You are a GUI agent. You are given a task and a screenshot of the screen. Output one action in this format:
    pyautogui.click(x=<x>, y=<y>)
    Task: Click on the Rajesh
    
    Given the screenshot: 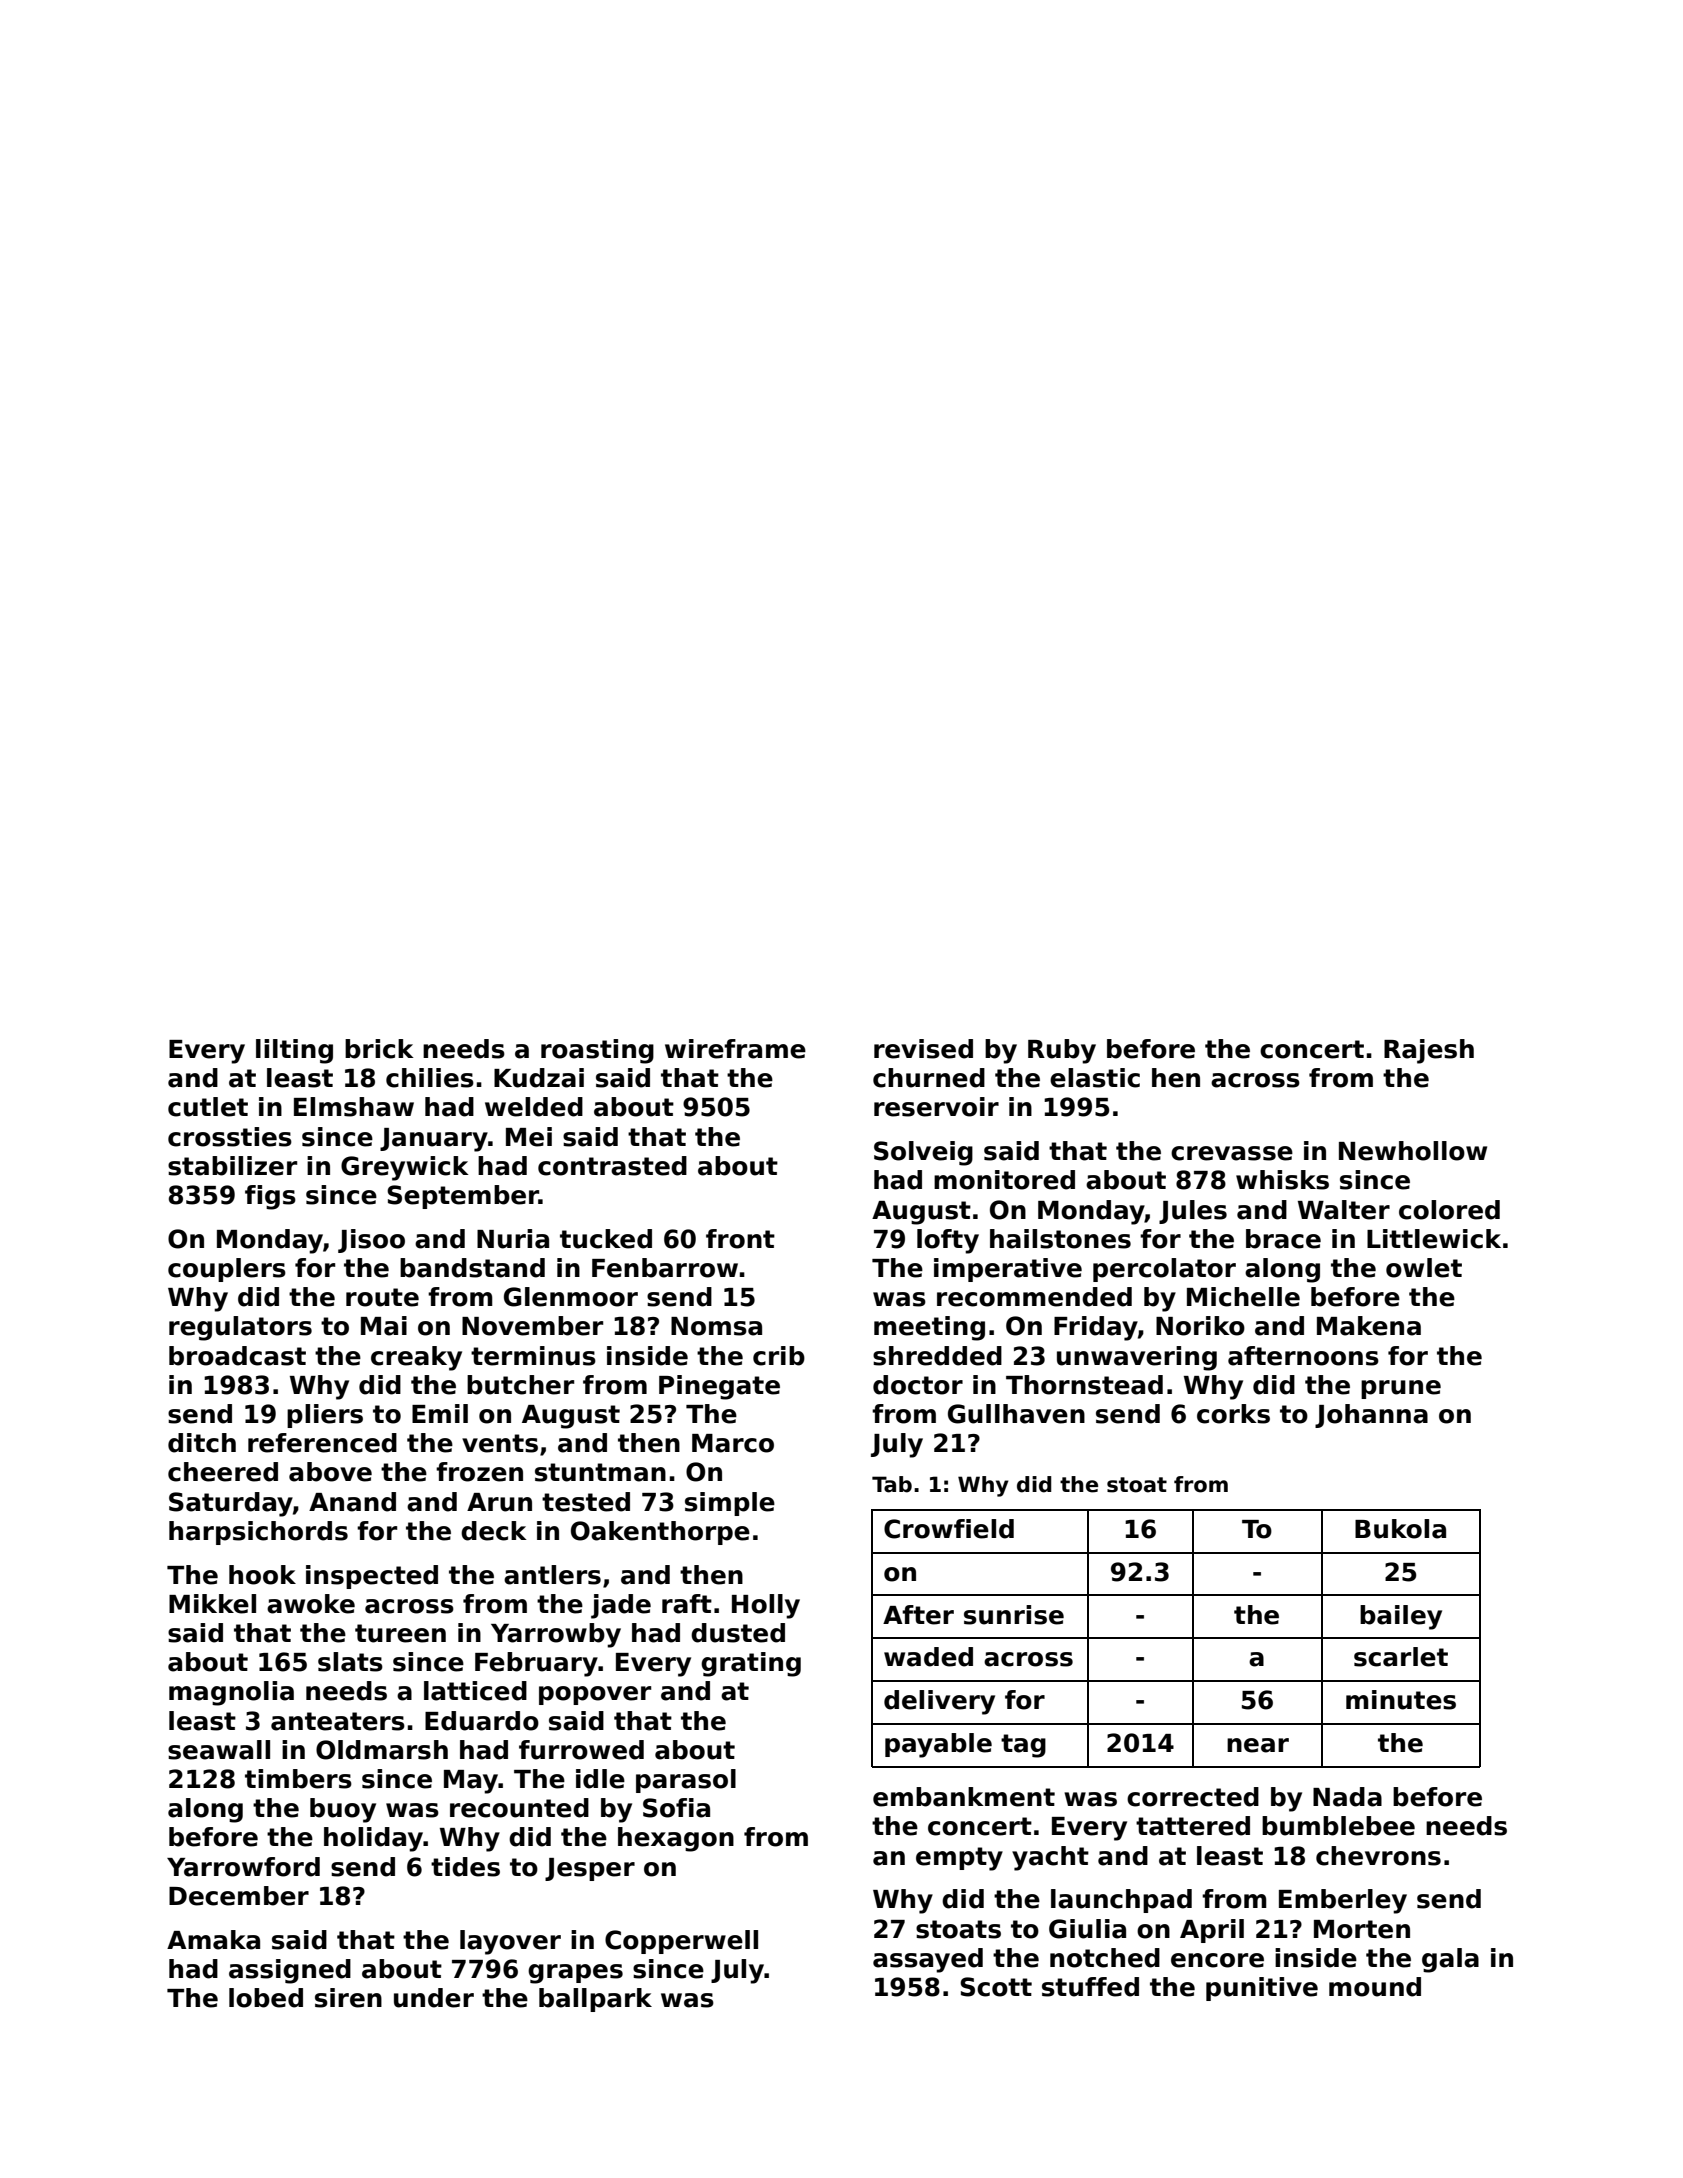 What is the action you would take?
    pyautogui.click(x=1429, y=1051)
